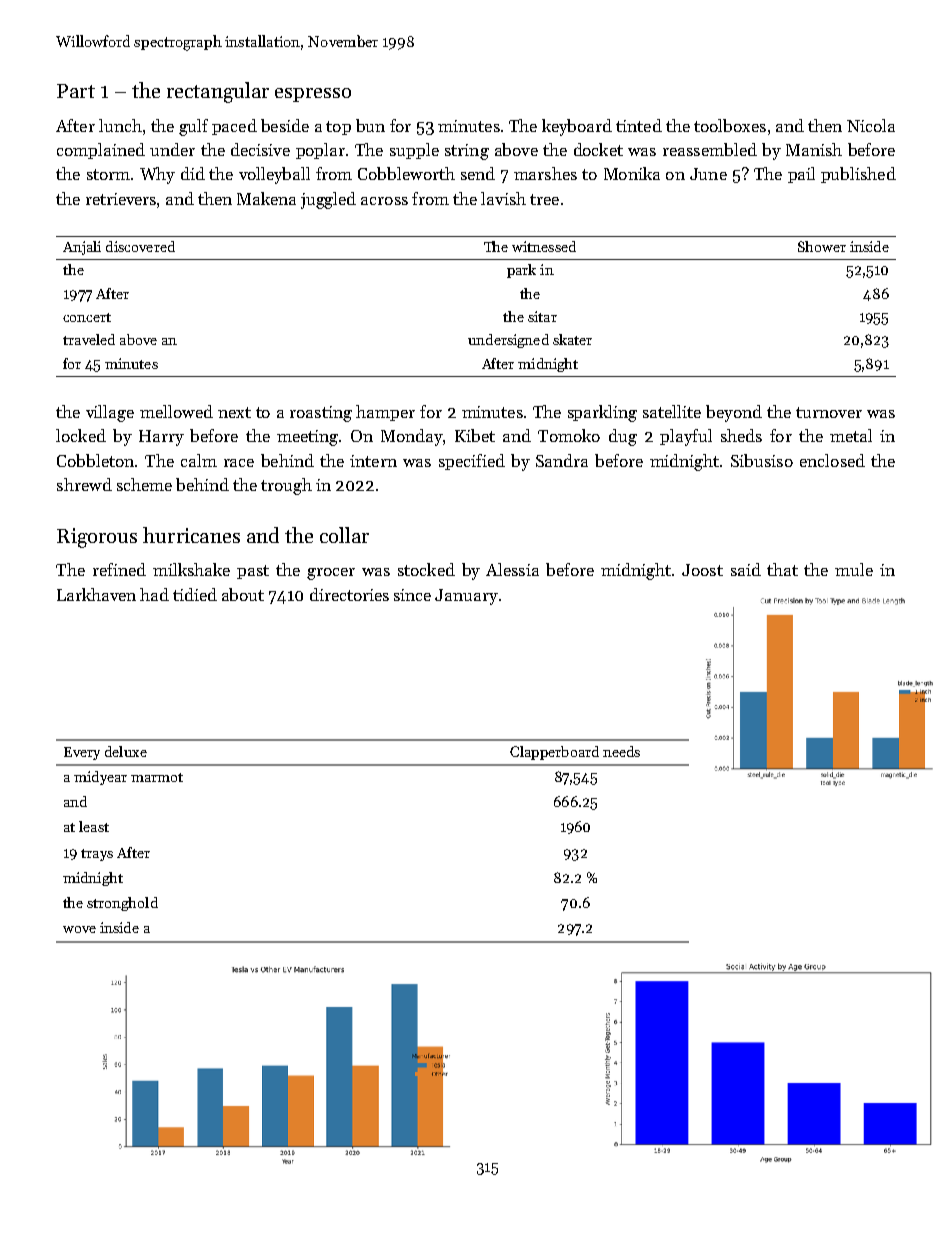 This screenshot has height=1233, width=952. What do you see at coordinates (562, 460) in the screenshot?
I see `Sandra` at bounding box center [562, 460].
